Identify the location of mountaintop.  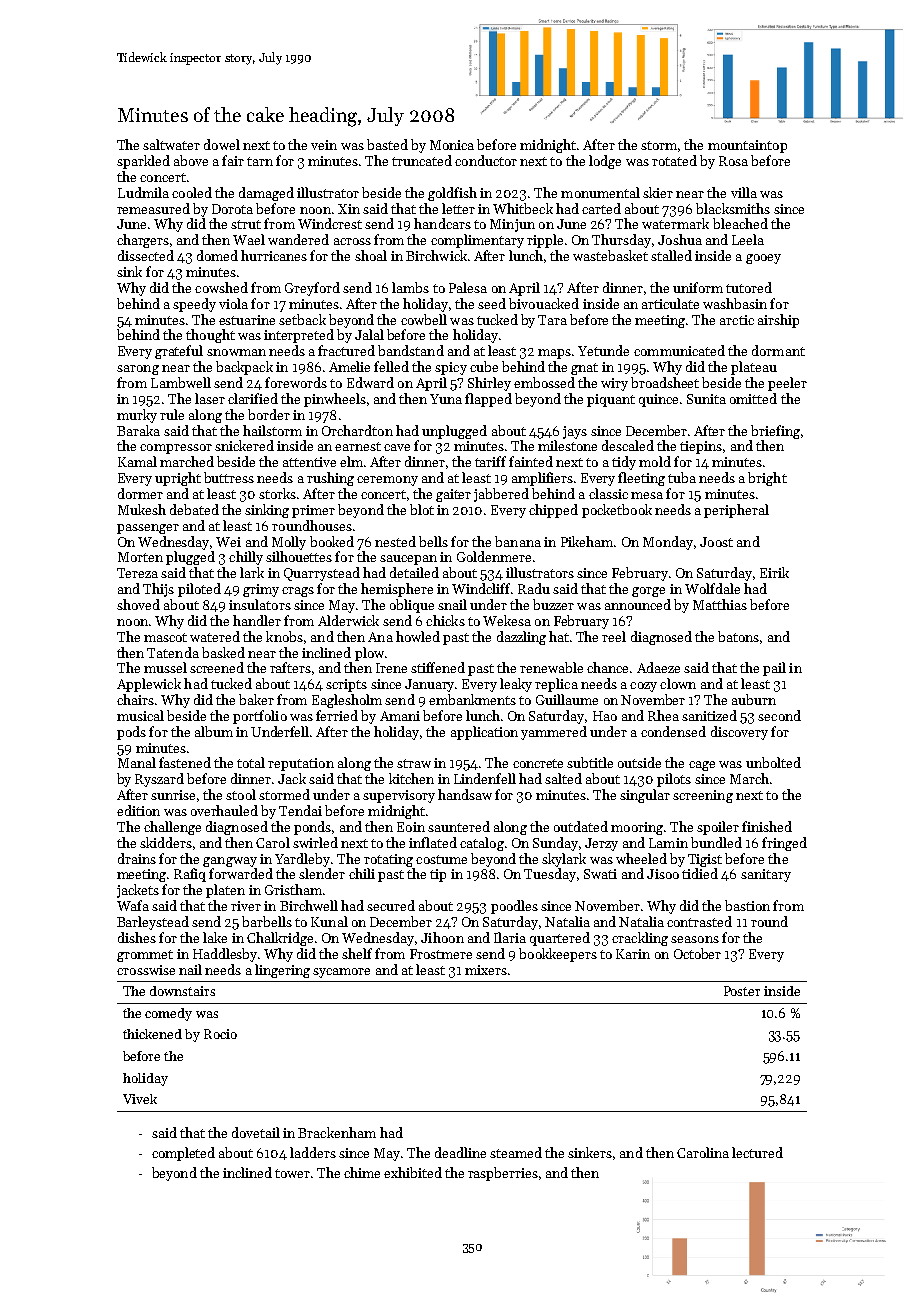
(747, 146).
